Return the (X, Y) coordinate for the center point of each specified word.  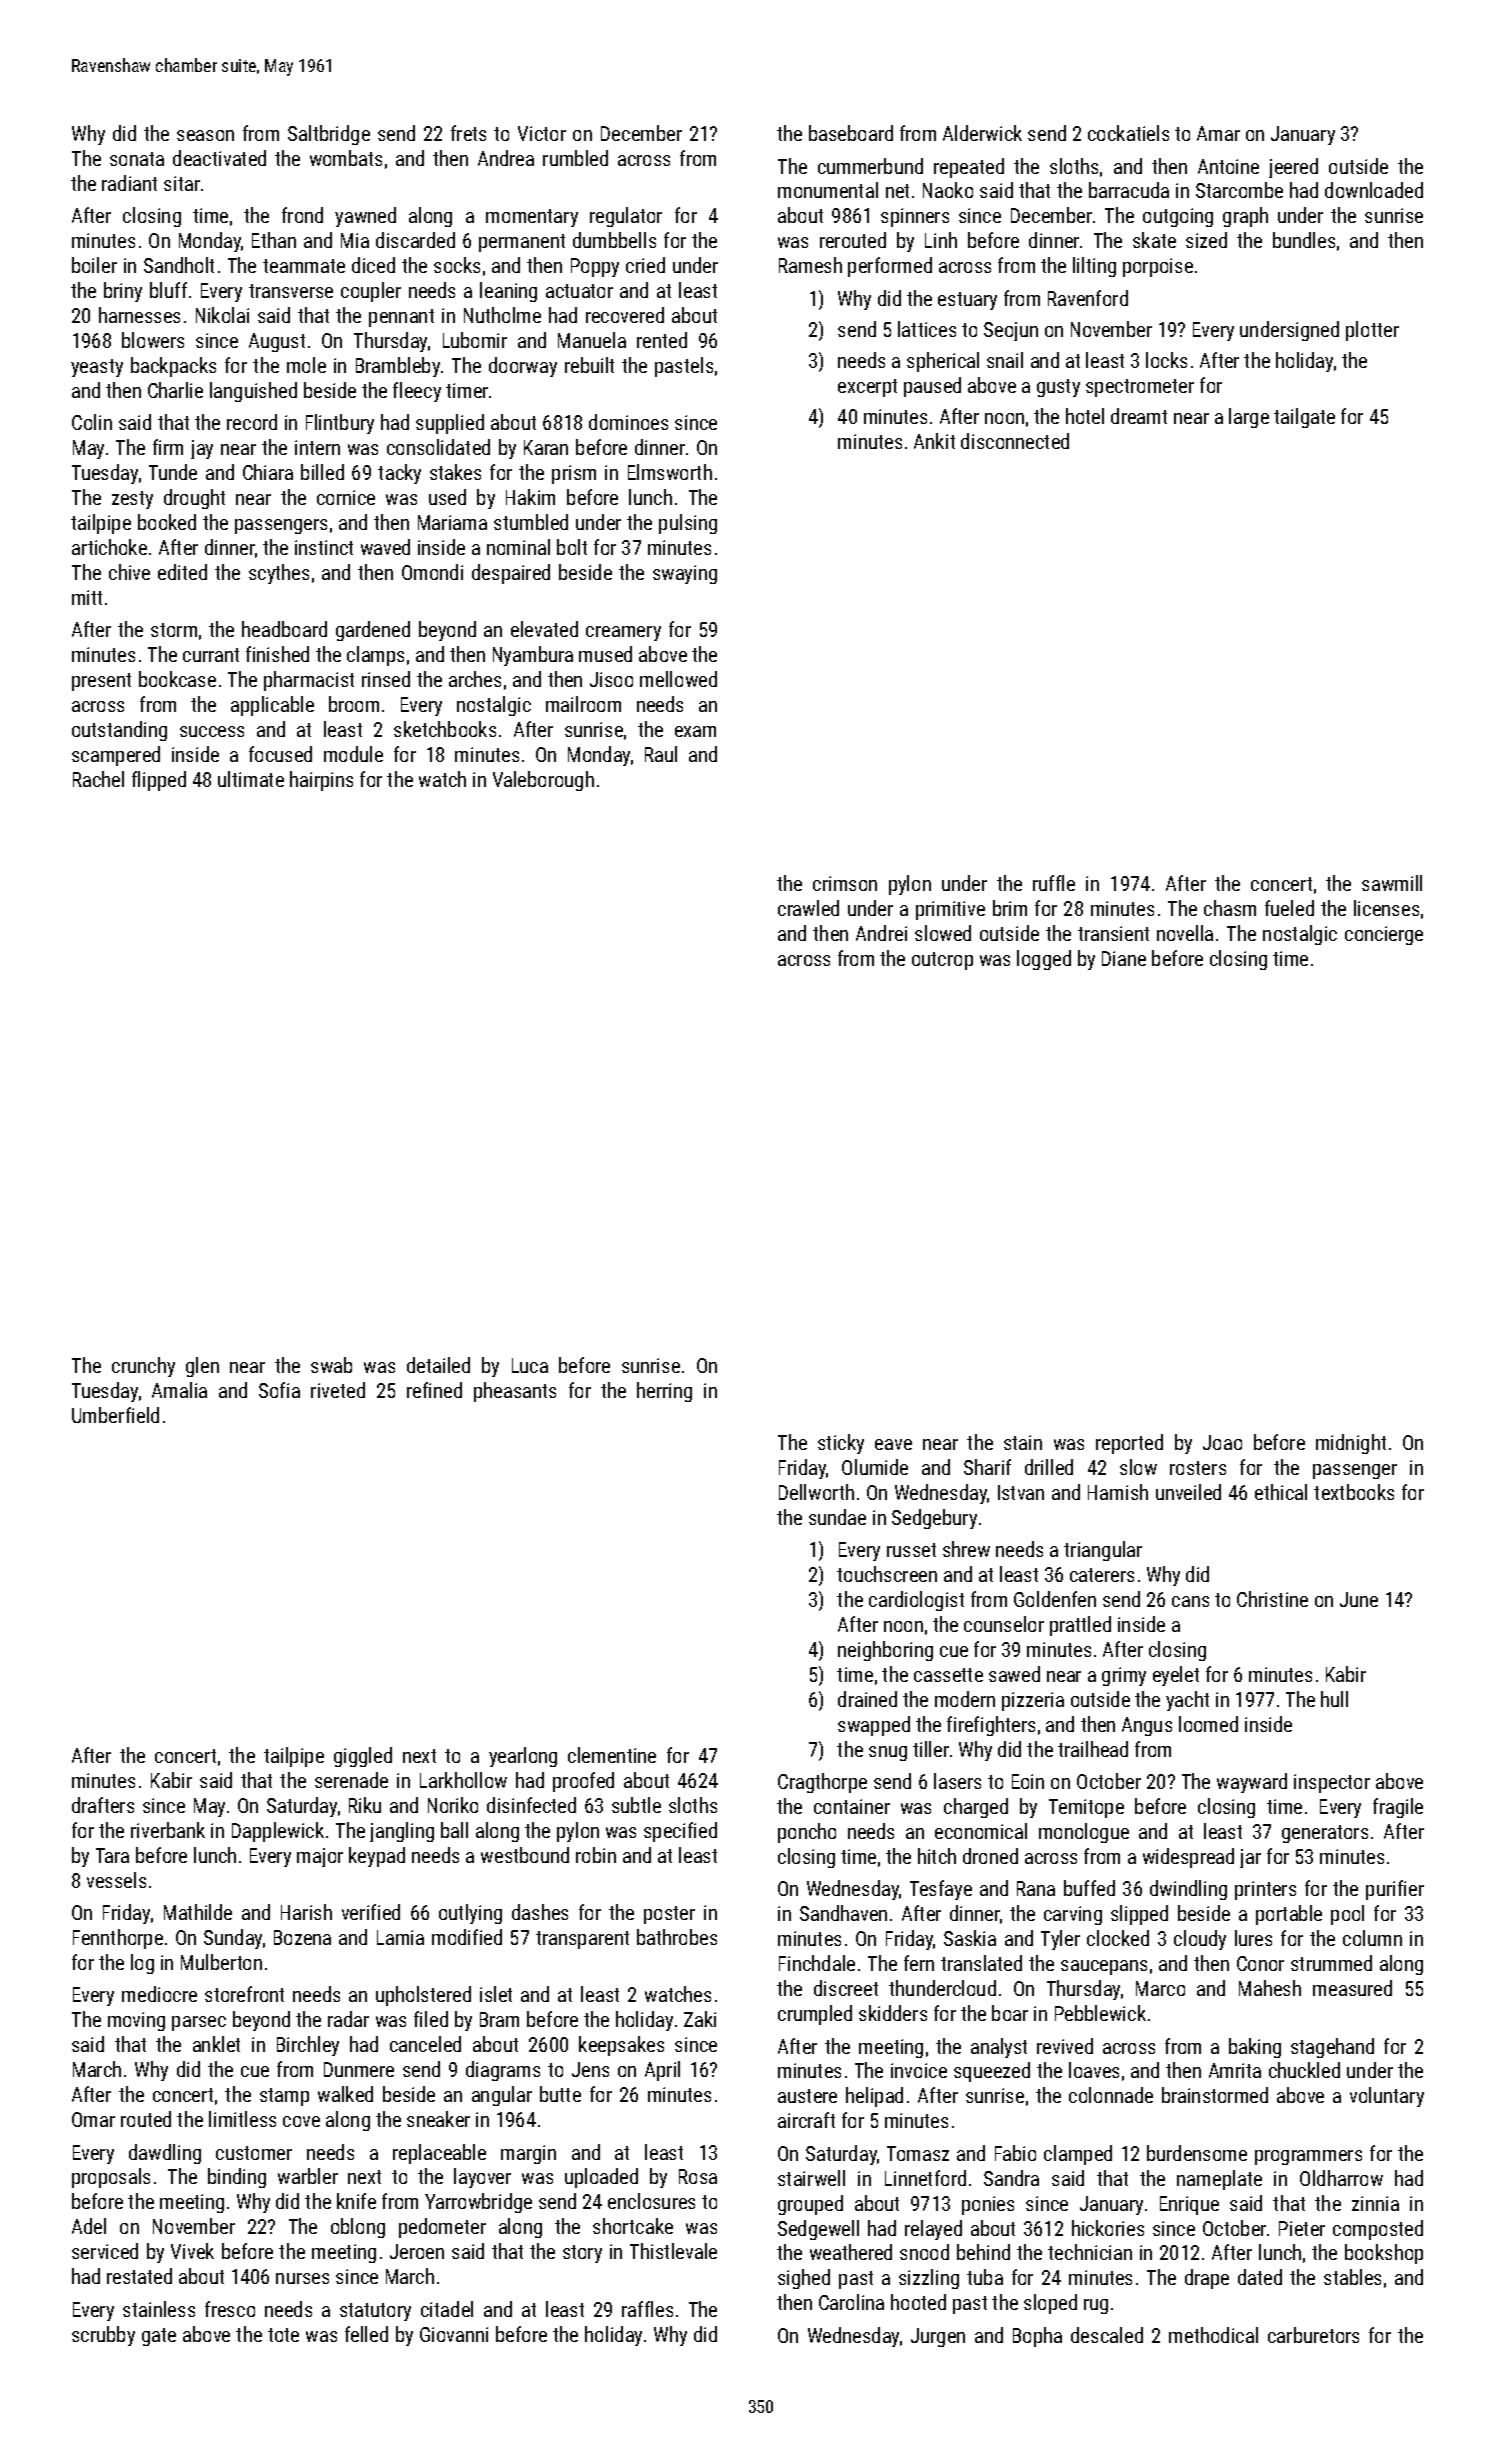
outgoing (1178, 217)
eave (893, 1444)
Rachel (98, 779)
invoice (919, 2070)
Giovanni (454, 2334)
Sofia (279, 1390)
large (1249, 418)
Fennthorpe (118, 1939)
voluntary (1387, 2097)
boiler (94, 265)
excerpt (867, 388)
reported (1129, 1444)
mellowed (678, 679)
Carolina (851, 2302)
